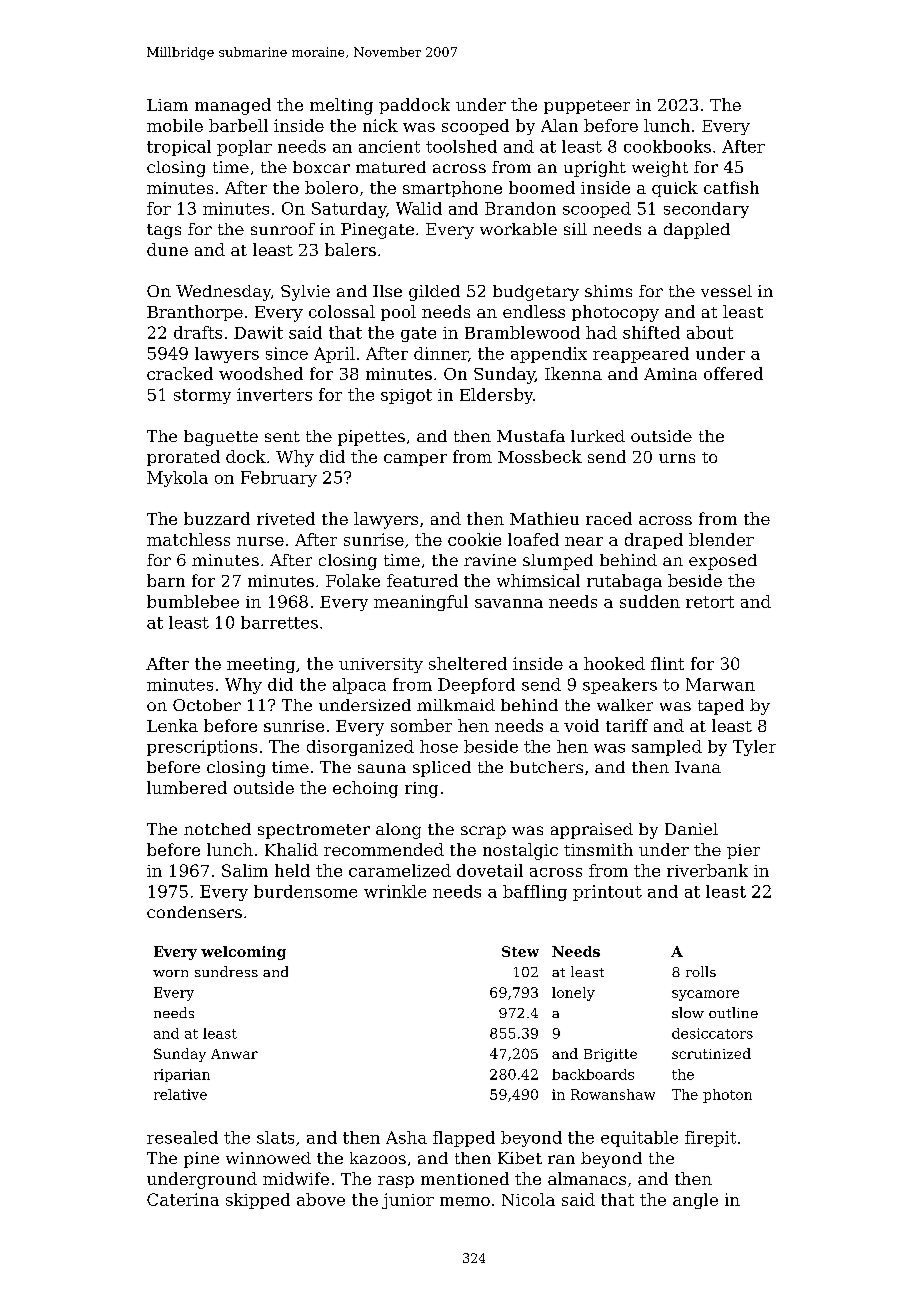  Describe the element at coordinates (743, 851) in the screenshot. I see `pier` at that location.
